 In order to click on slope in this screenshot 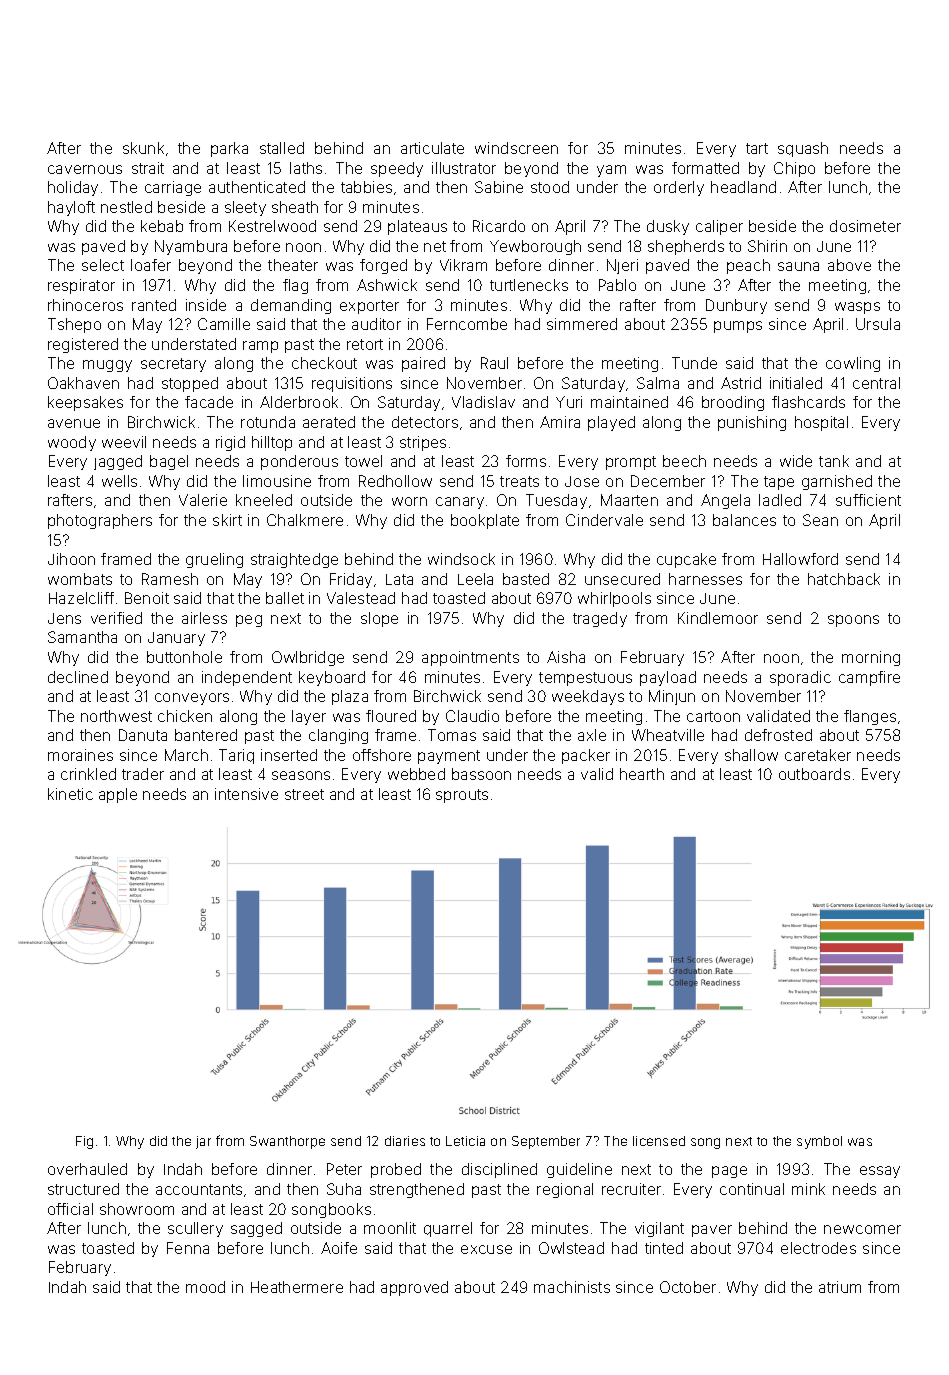, I will do `click(379, 619)`.
